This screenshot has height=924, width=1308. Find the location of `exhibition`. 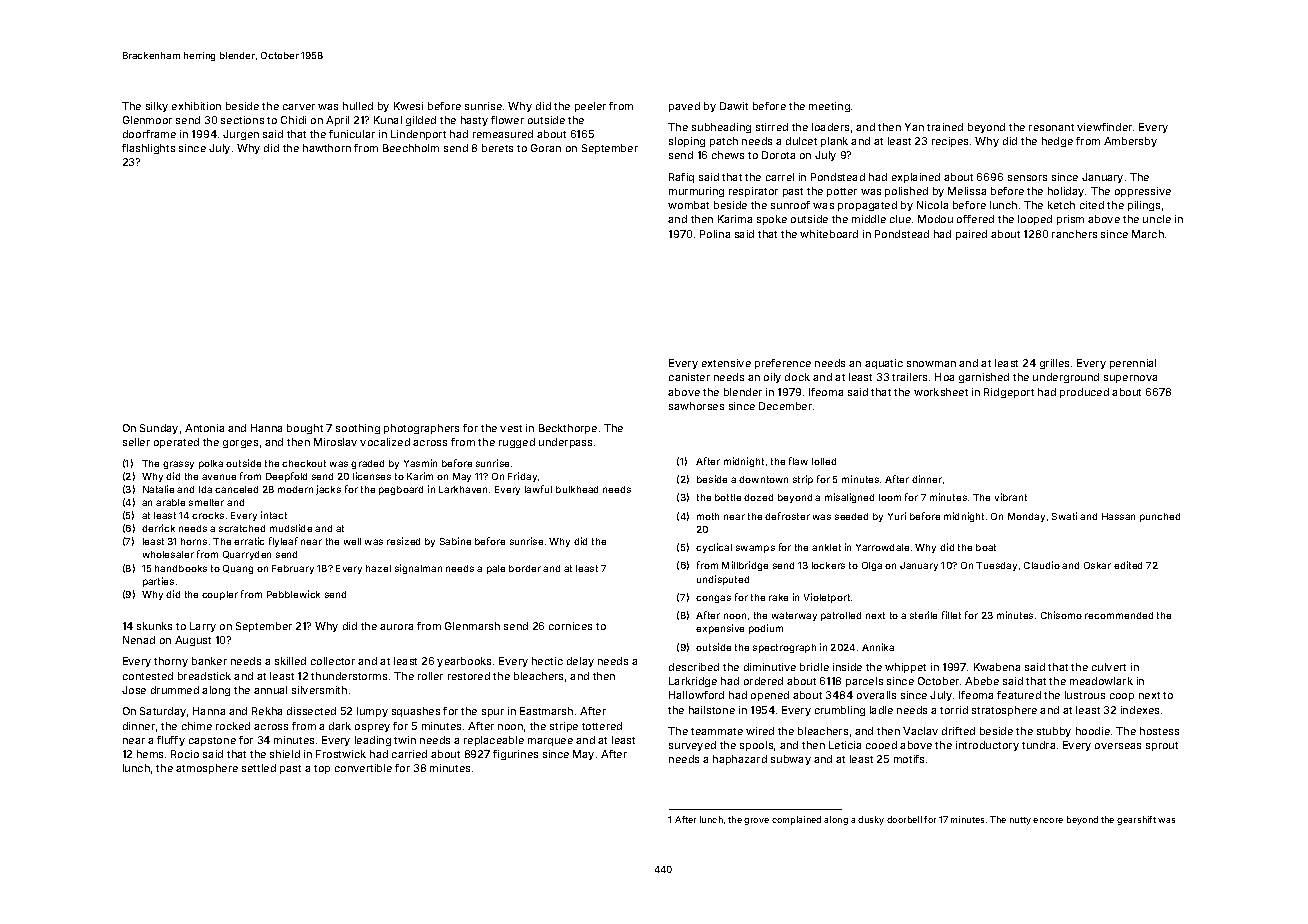

exhibition is located at coordinates (196, 106).
